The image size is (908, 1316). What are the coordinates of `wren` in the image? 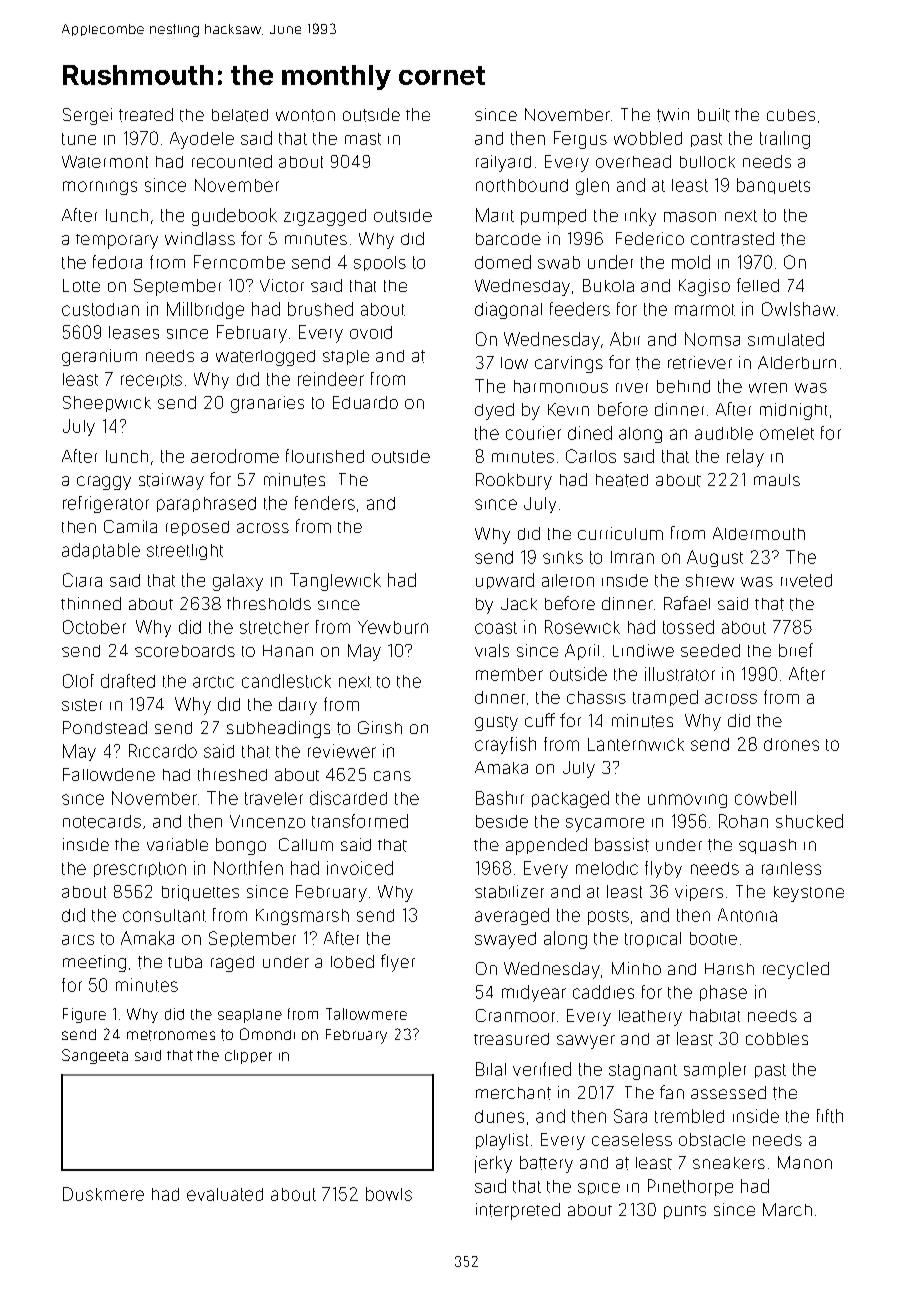 It's located at (768, 388).
